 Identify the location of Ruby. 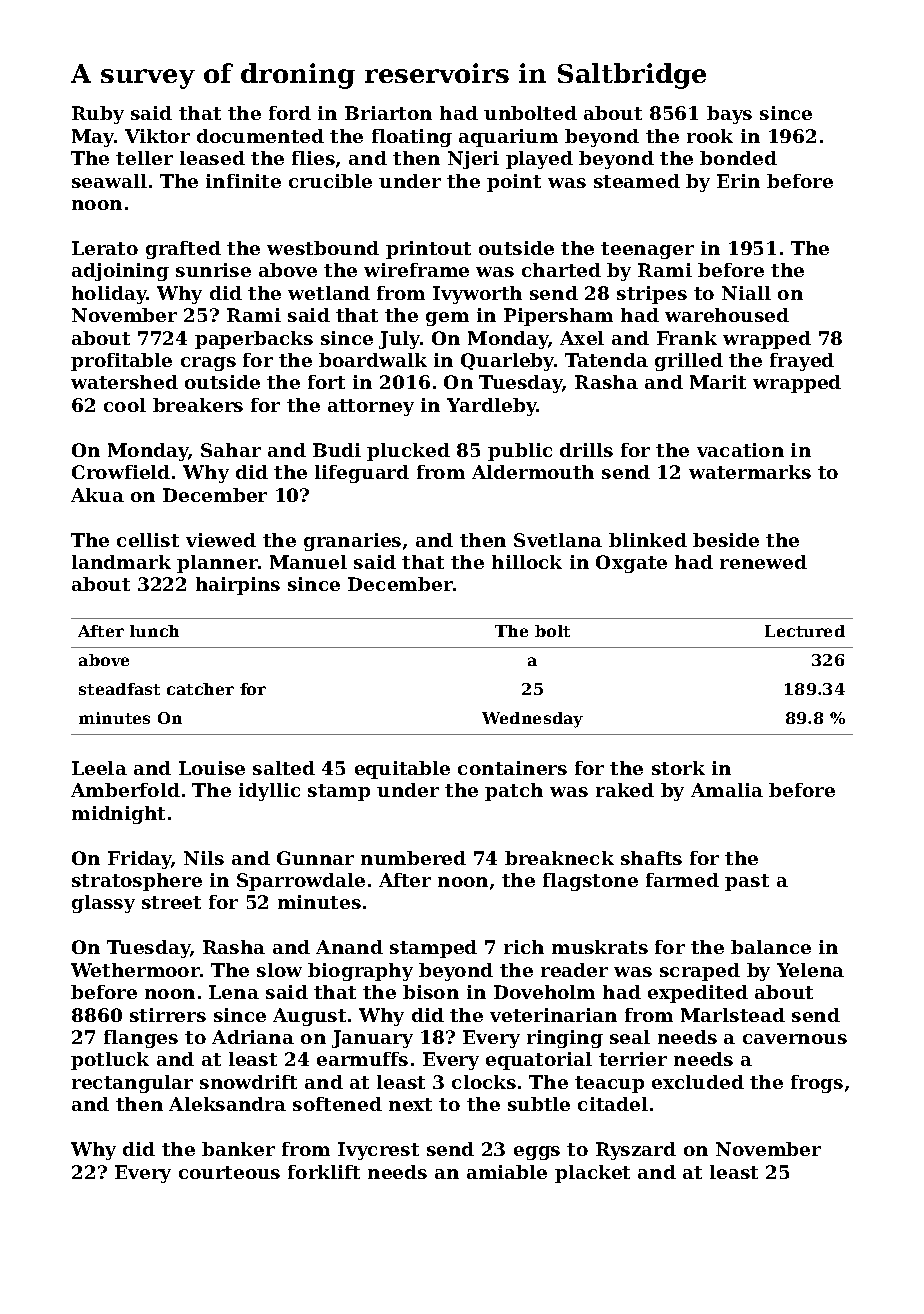
(98, 115).
